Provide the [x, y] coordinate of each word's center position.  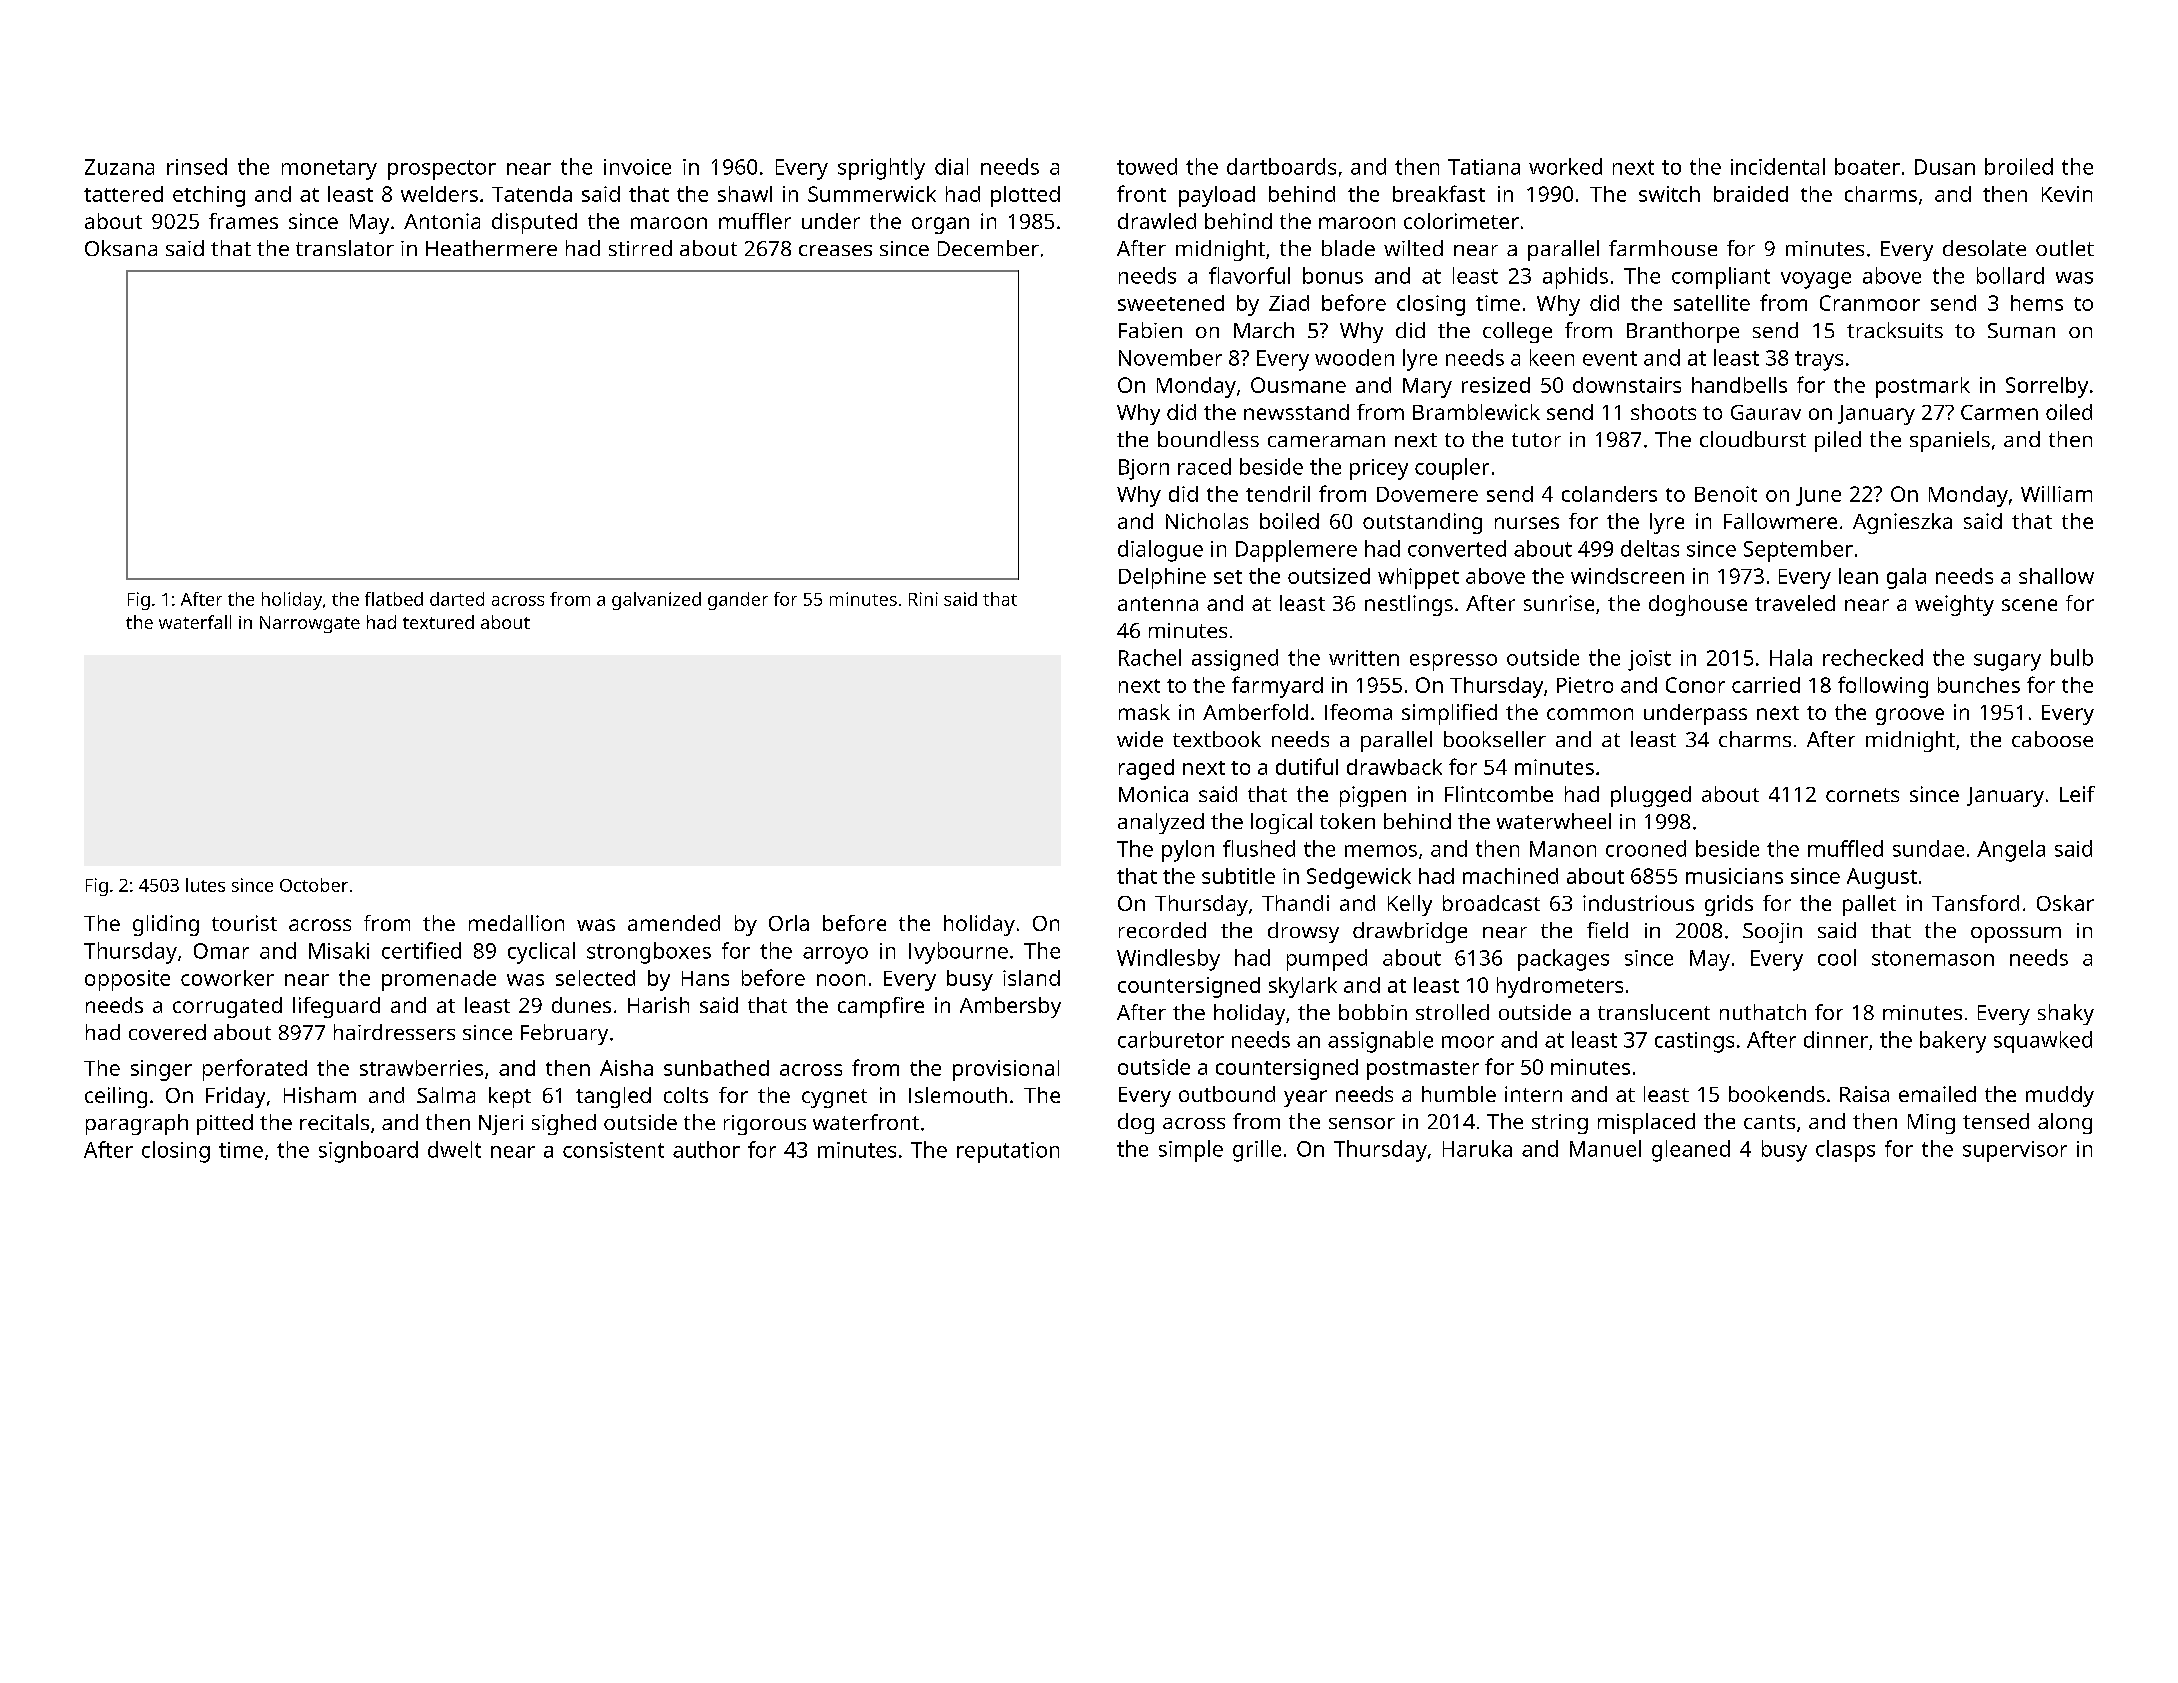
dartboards [1281, 166]
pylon [1188, 851]
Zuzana [119, 167]
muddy [2060, 1096]
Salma [446, 1095]
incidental [1778, 166]
